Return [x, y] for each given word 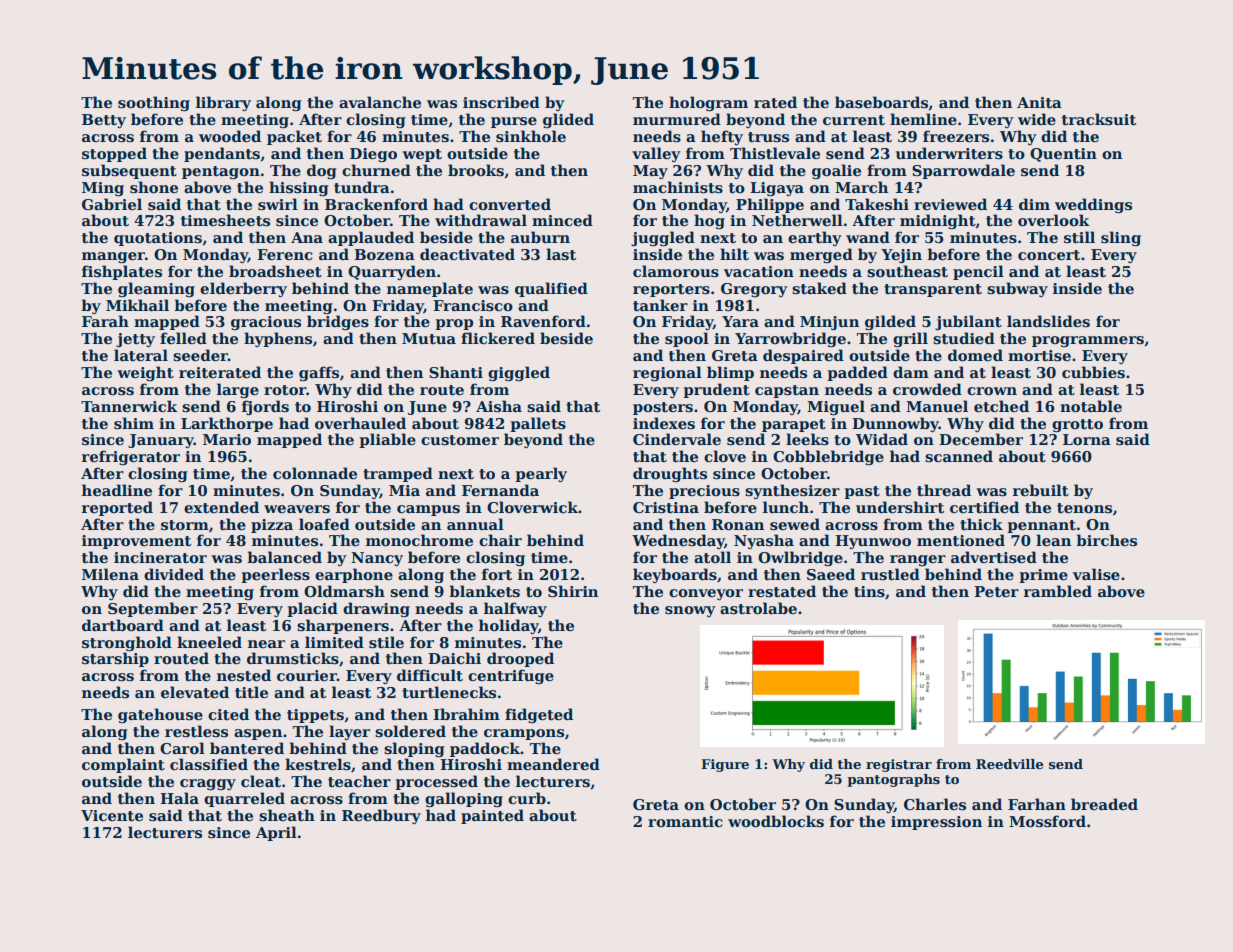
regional [667, 373]
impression [936, 823]
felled [183, 338]
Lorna [1087, 439]
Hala [179, 798]
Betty [104, 121]
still [1079, 237]
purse [514, 122]
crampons [524, 734]
